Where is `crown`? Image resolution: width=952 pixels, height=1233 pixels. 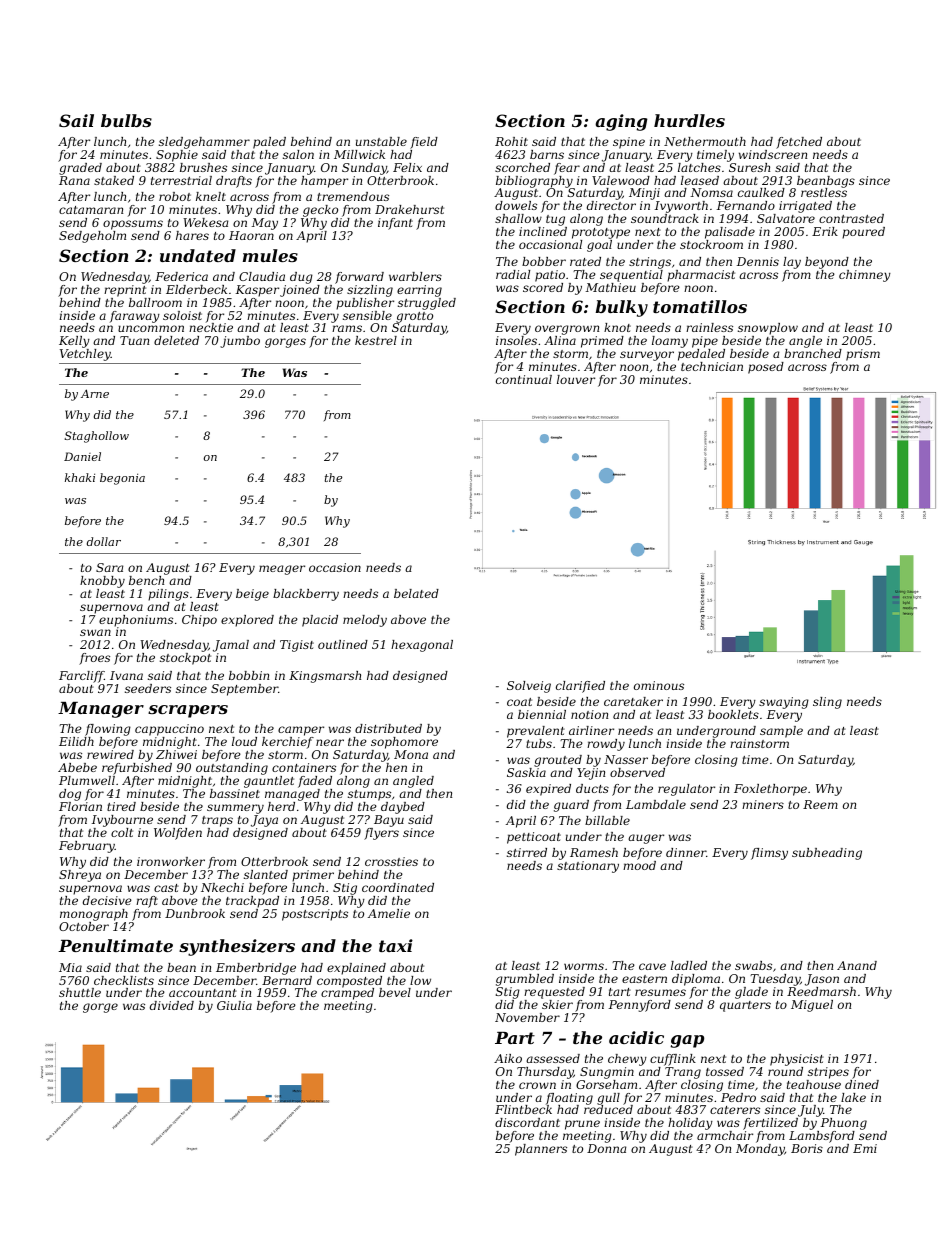 crown is located at coordinates (537, 1085).
